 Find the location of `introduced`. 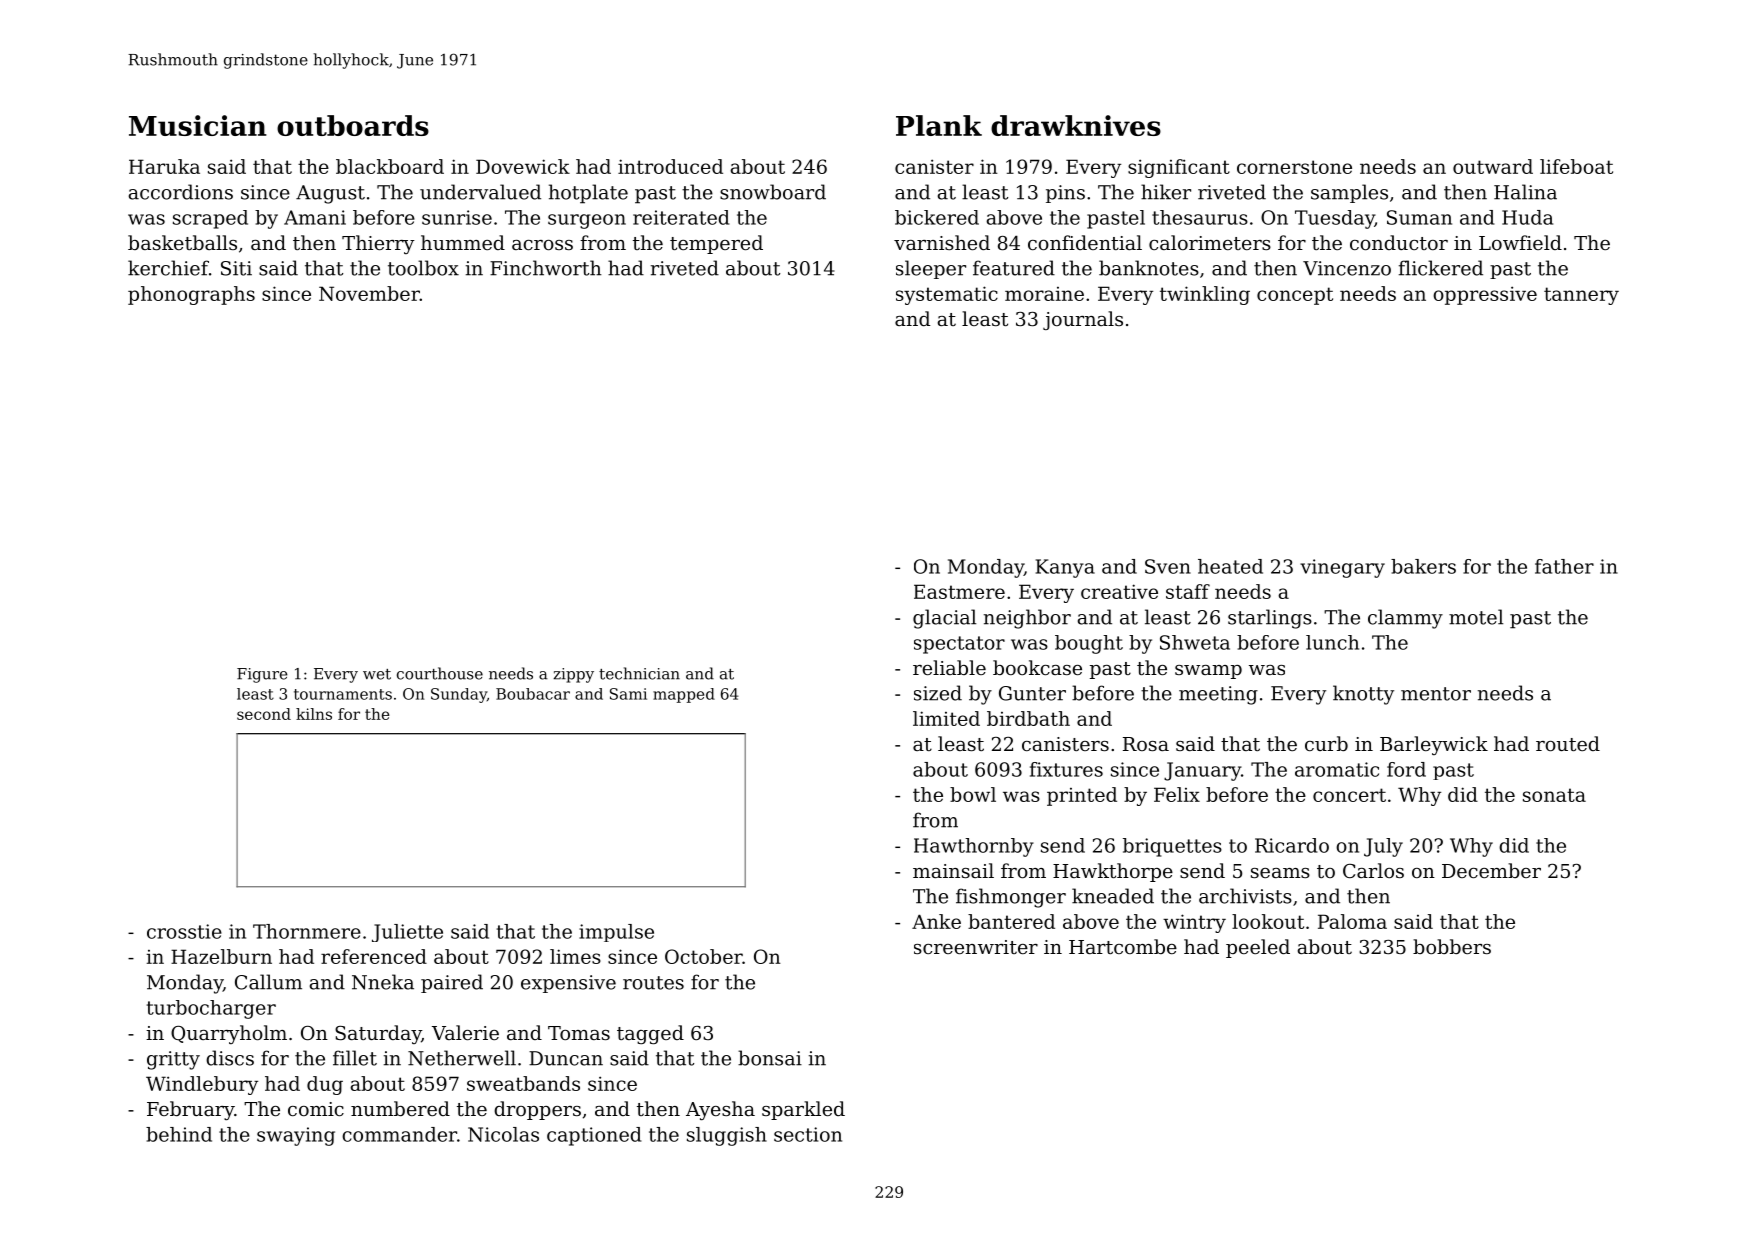

introduced is located at coordinates (670, 166).
